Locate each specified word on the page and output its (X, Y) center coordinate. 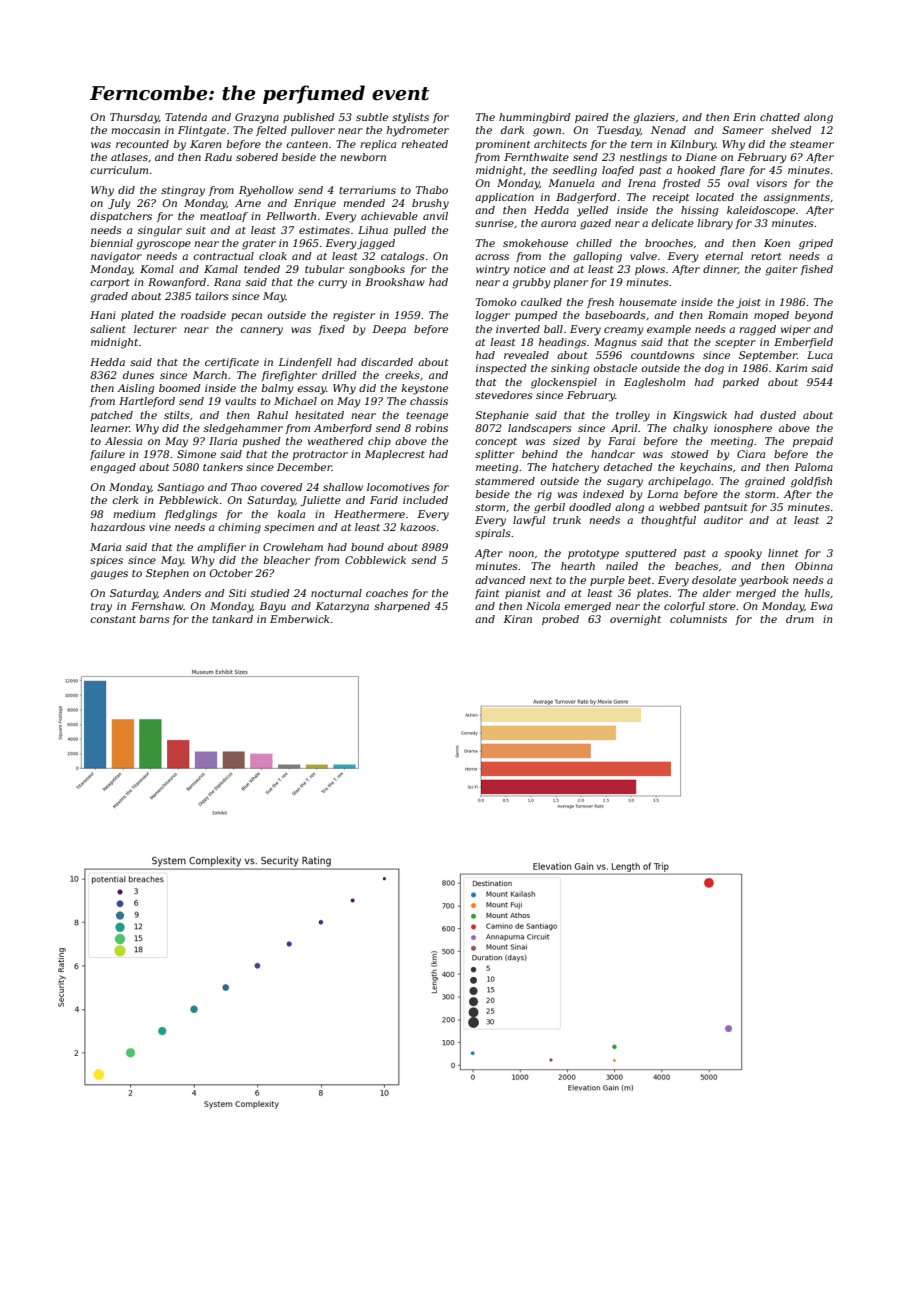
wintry (493, 270)
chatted (780, 117)
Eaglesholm (654, 383)
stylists (410, 118)
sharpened (402, 607)
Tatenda (186, 117)
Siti (237, 593)
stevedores (504, 395)
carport (110, 283)
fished (816, 270)
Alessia (123, 441)
